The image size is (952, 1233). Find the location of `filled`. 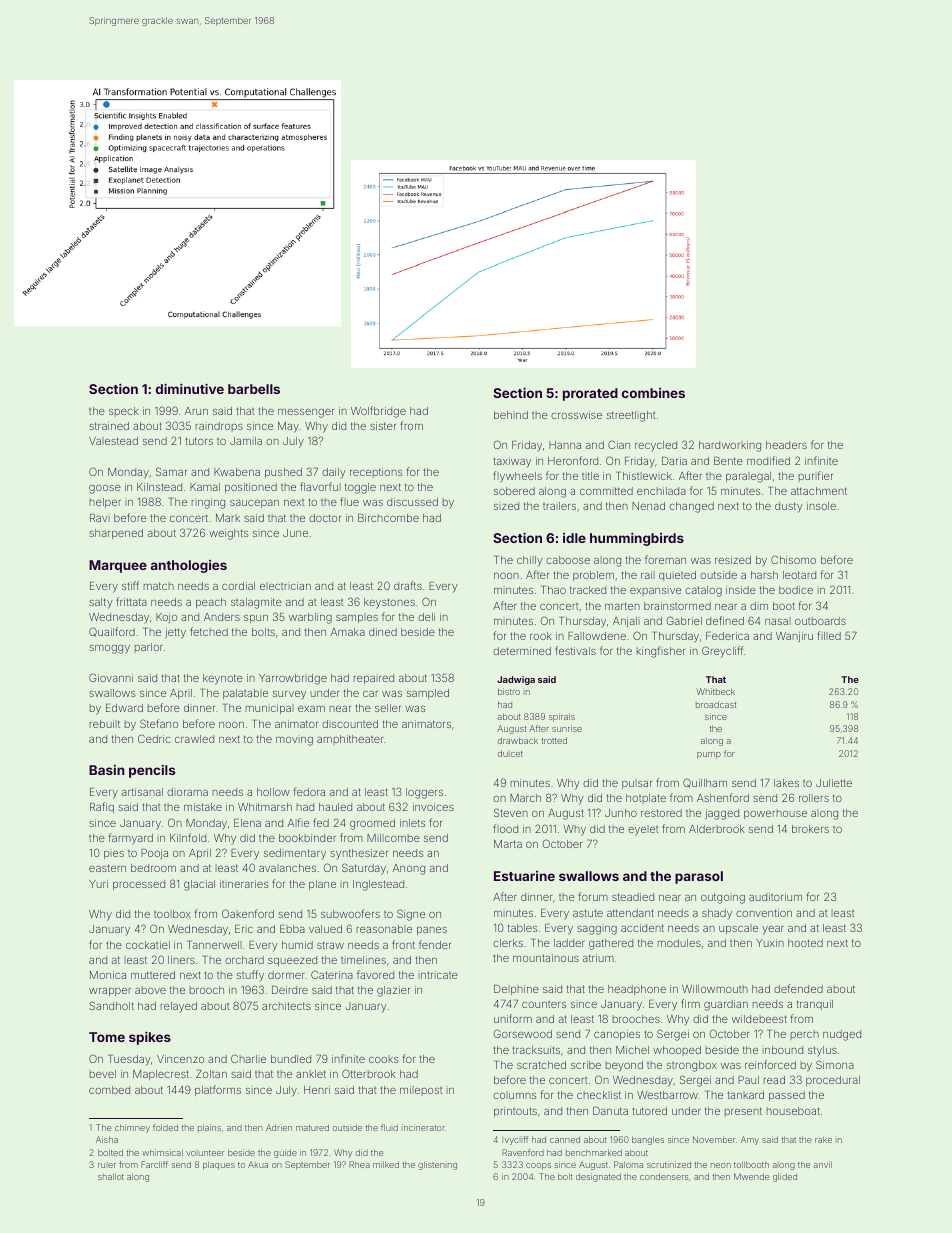

filled is located at coordinates (829, 635).
